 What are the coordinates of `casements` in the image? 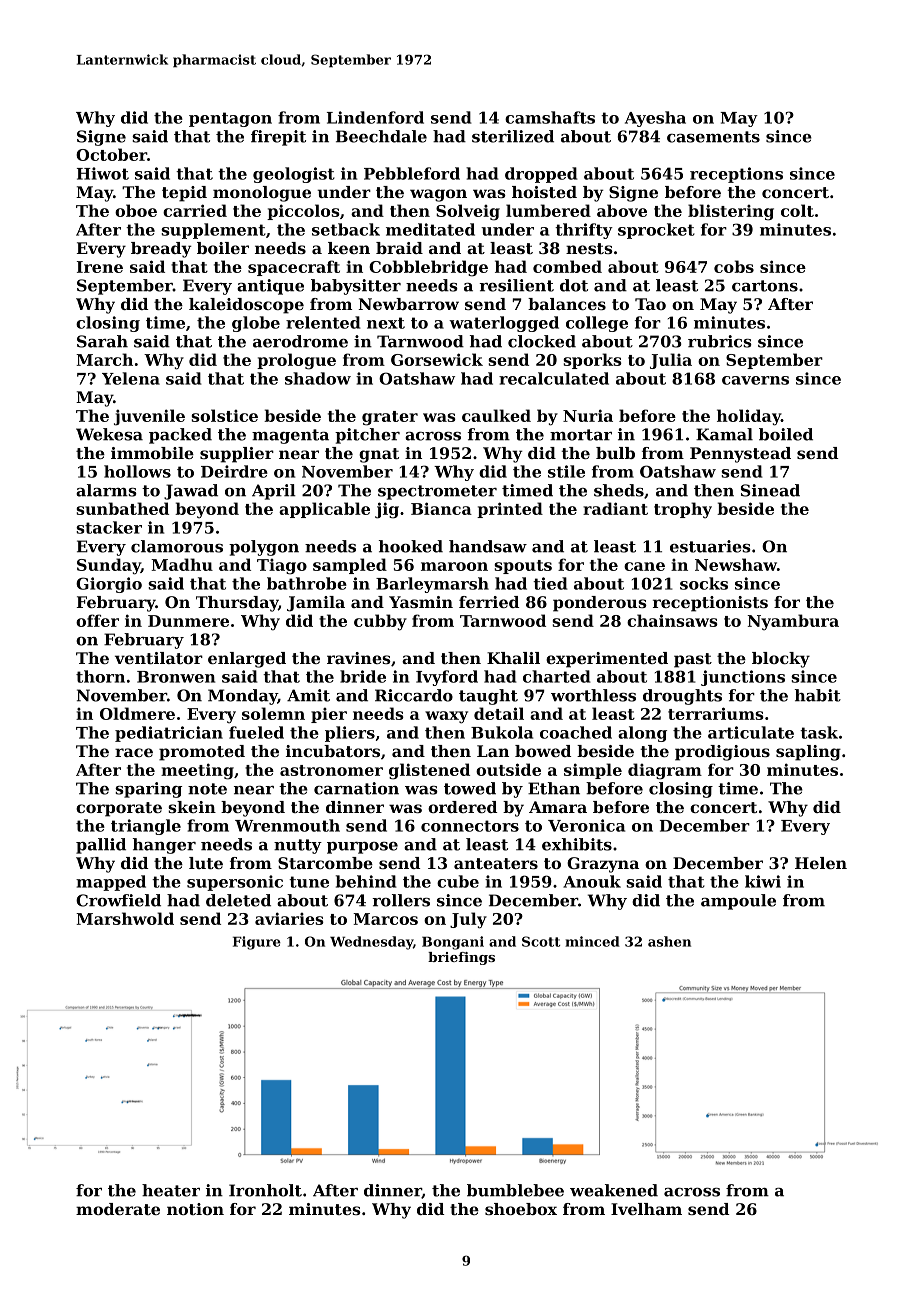 It's located at (713, 137).
